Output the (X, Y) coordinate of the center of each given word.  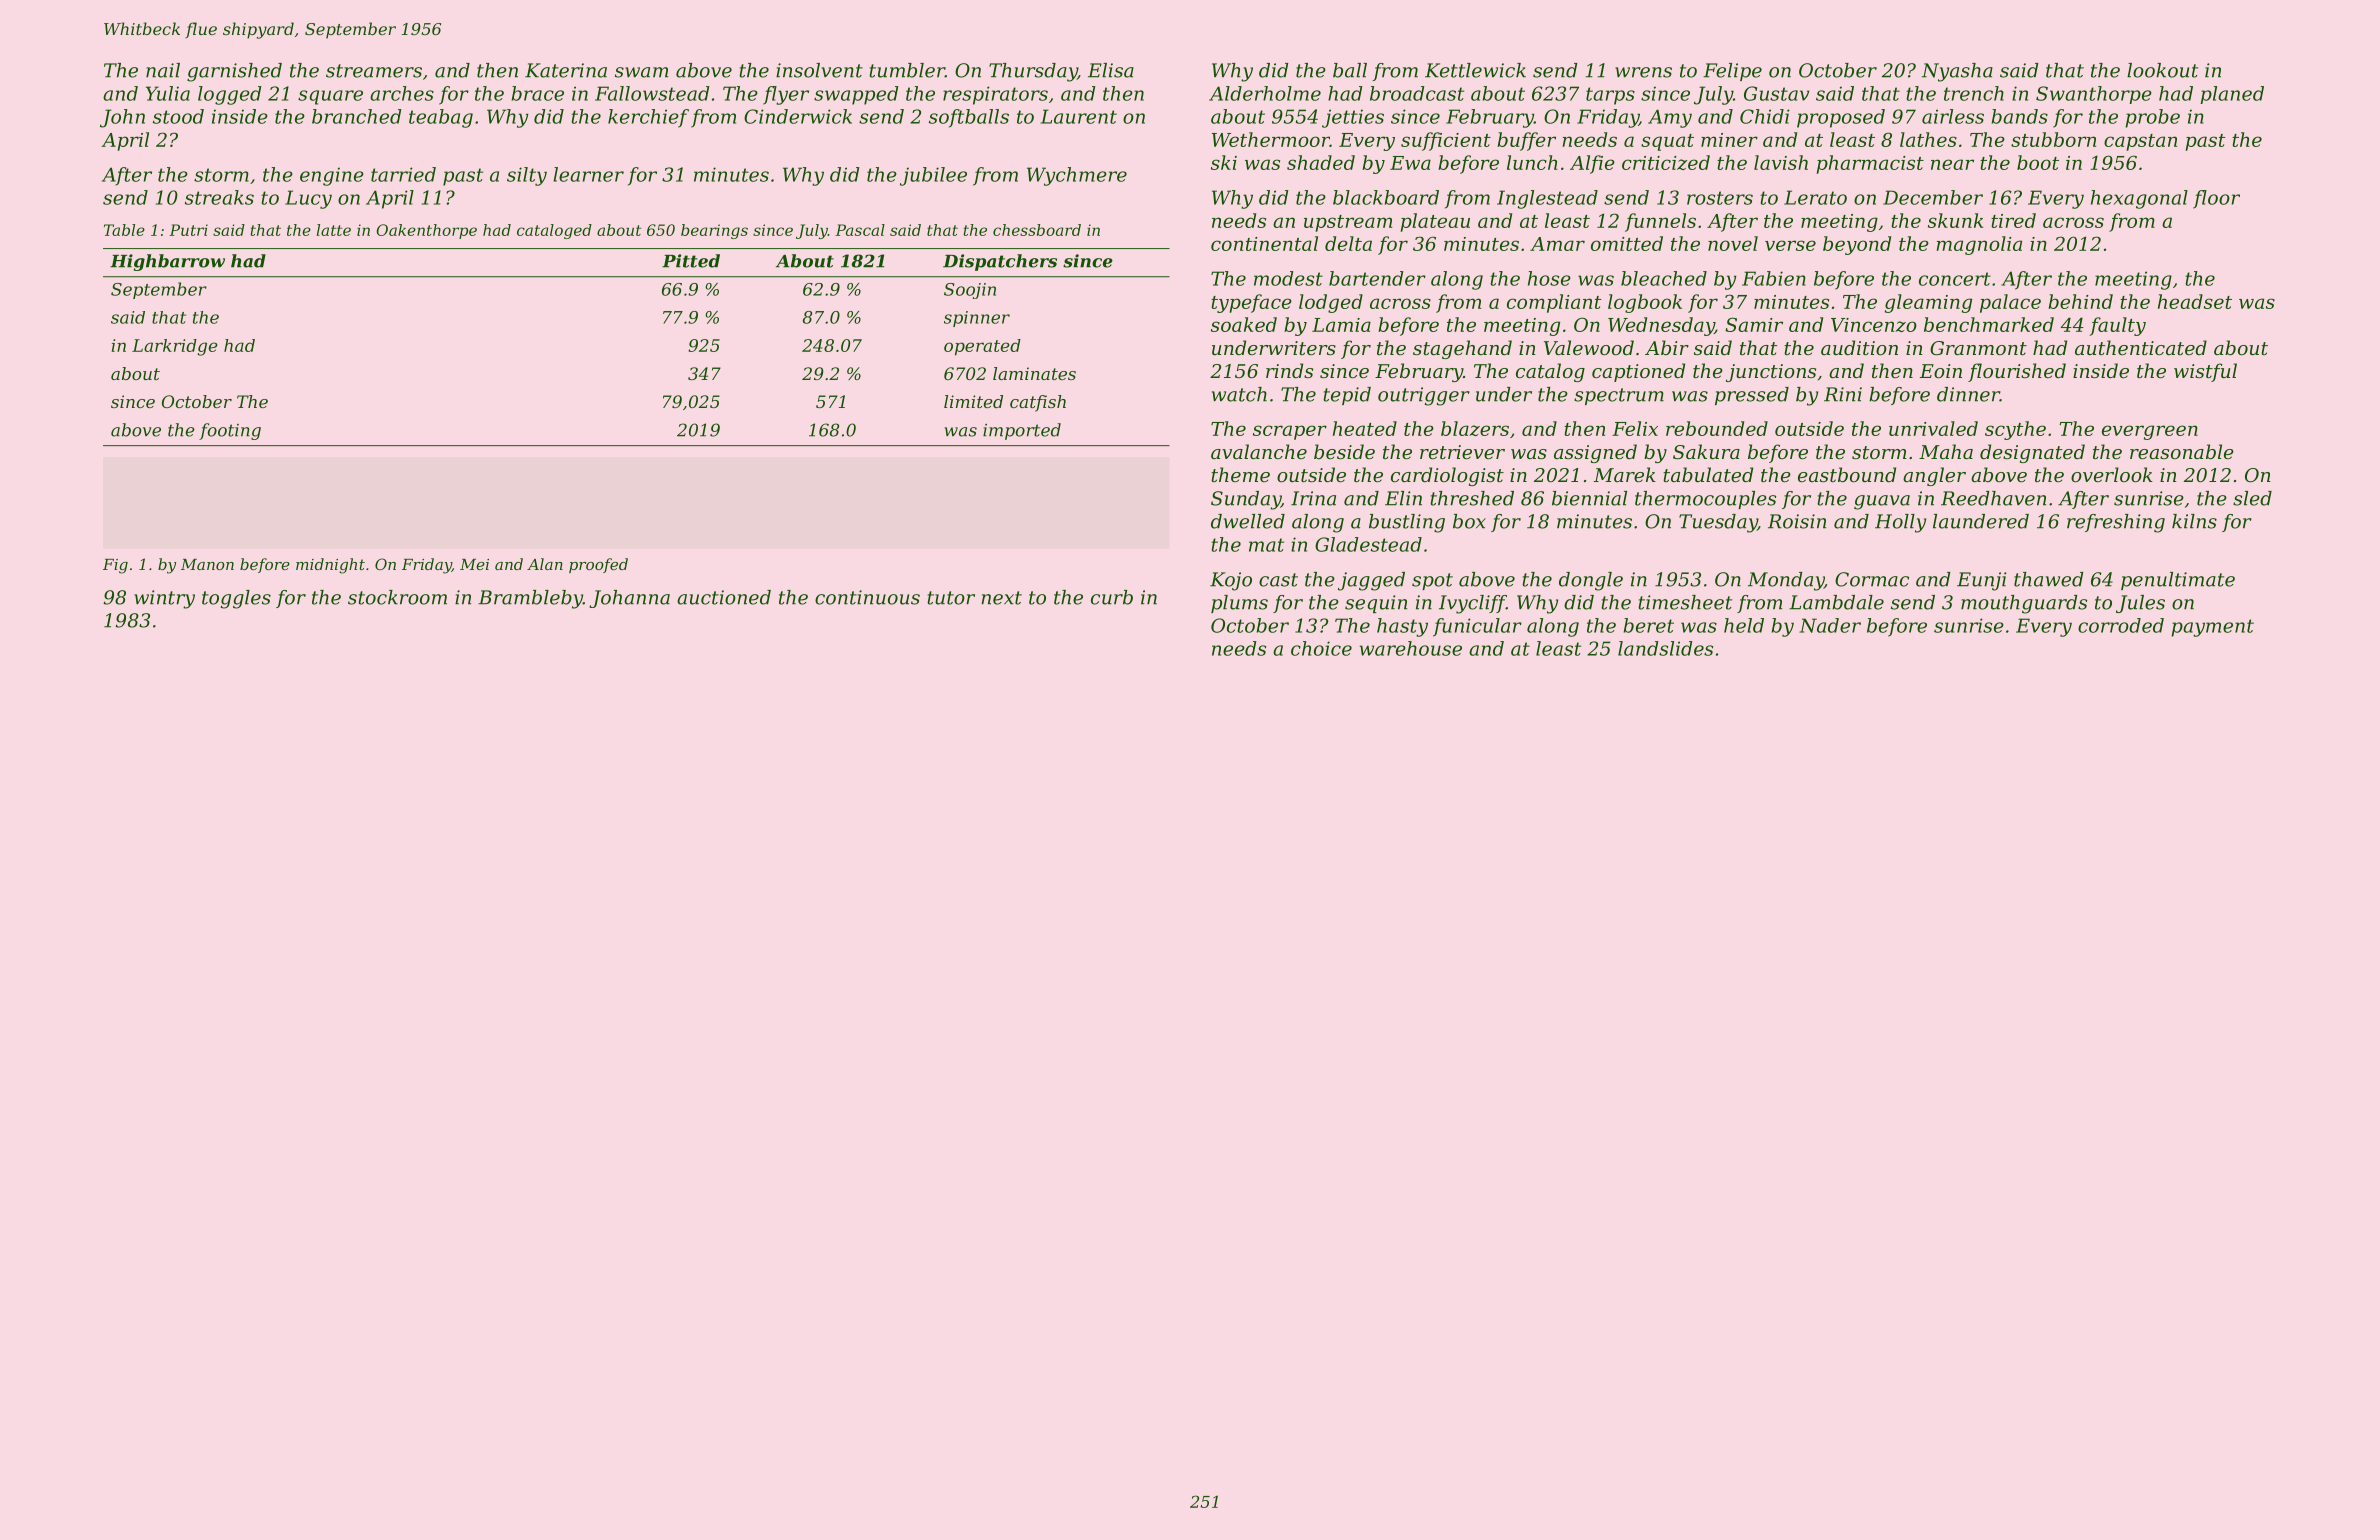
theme (1240, 474)
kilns (2194, 521)
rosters (1720, 198)
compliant (1554, 303)
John (122, 118)
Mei (474, 564)
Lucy (308, 199)
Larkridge (175, 347)
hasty (1402, 627)
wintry (164, 599)
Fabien (1774, 278)
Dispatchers (1000, 262)
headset (2195, 301)
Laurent (1079, 116)
